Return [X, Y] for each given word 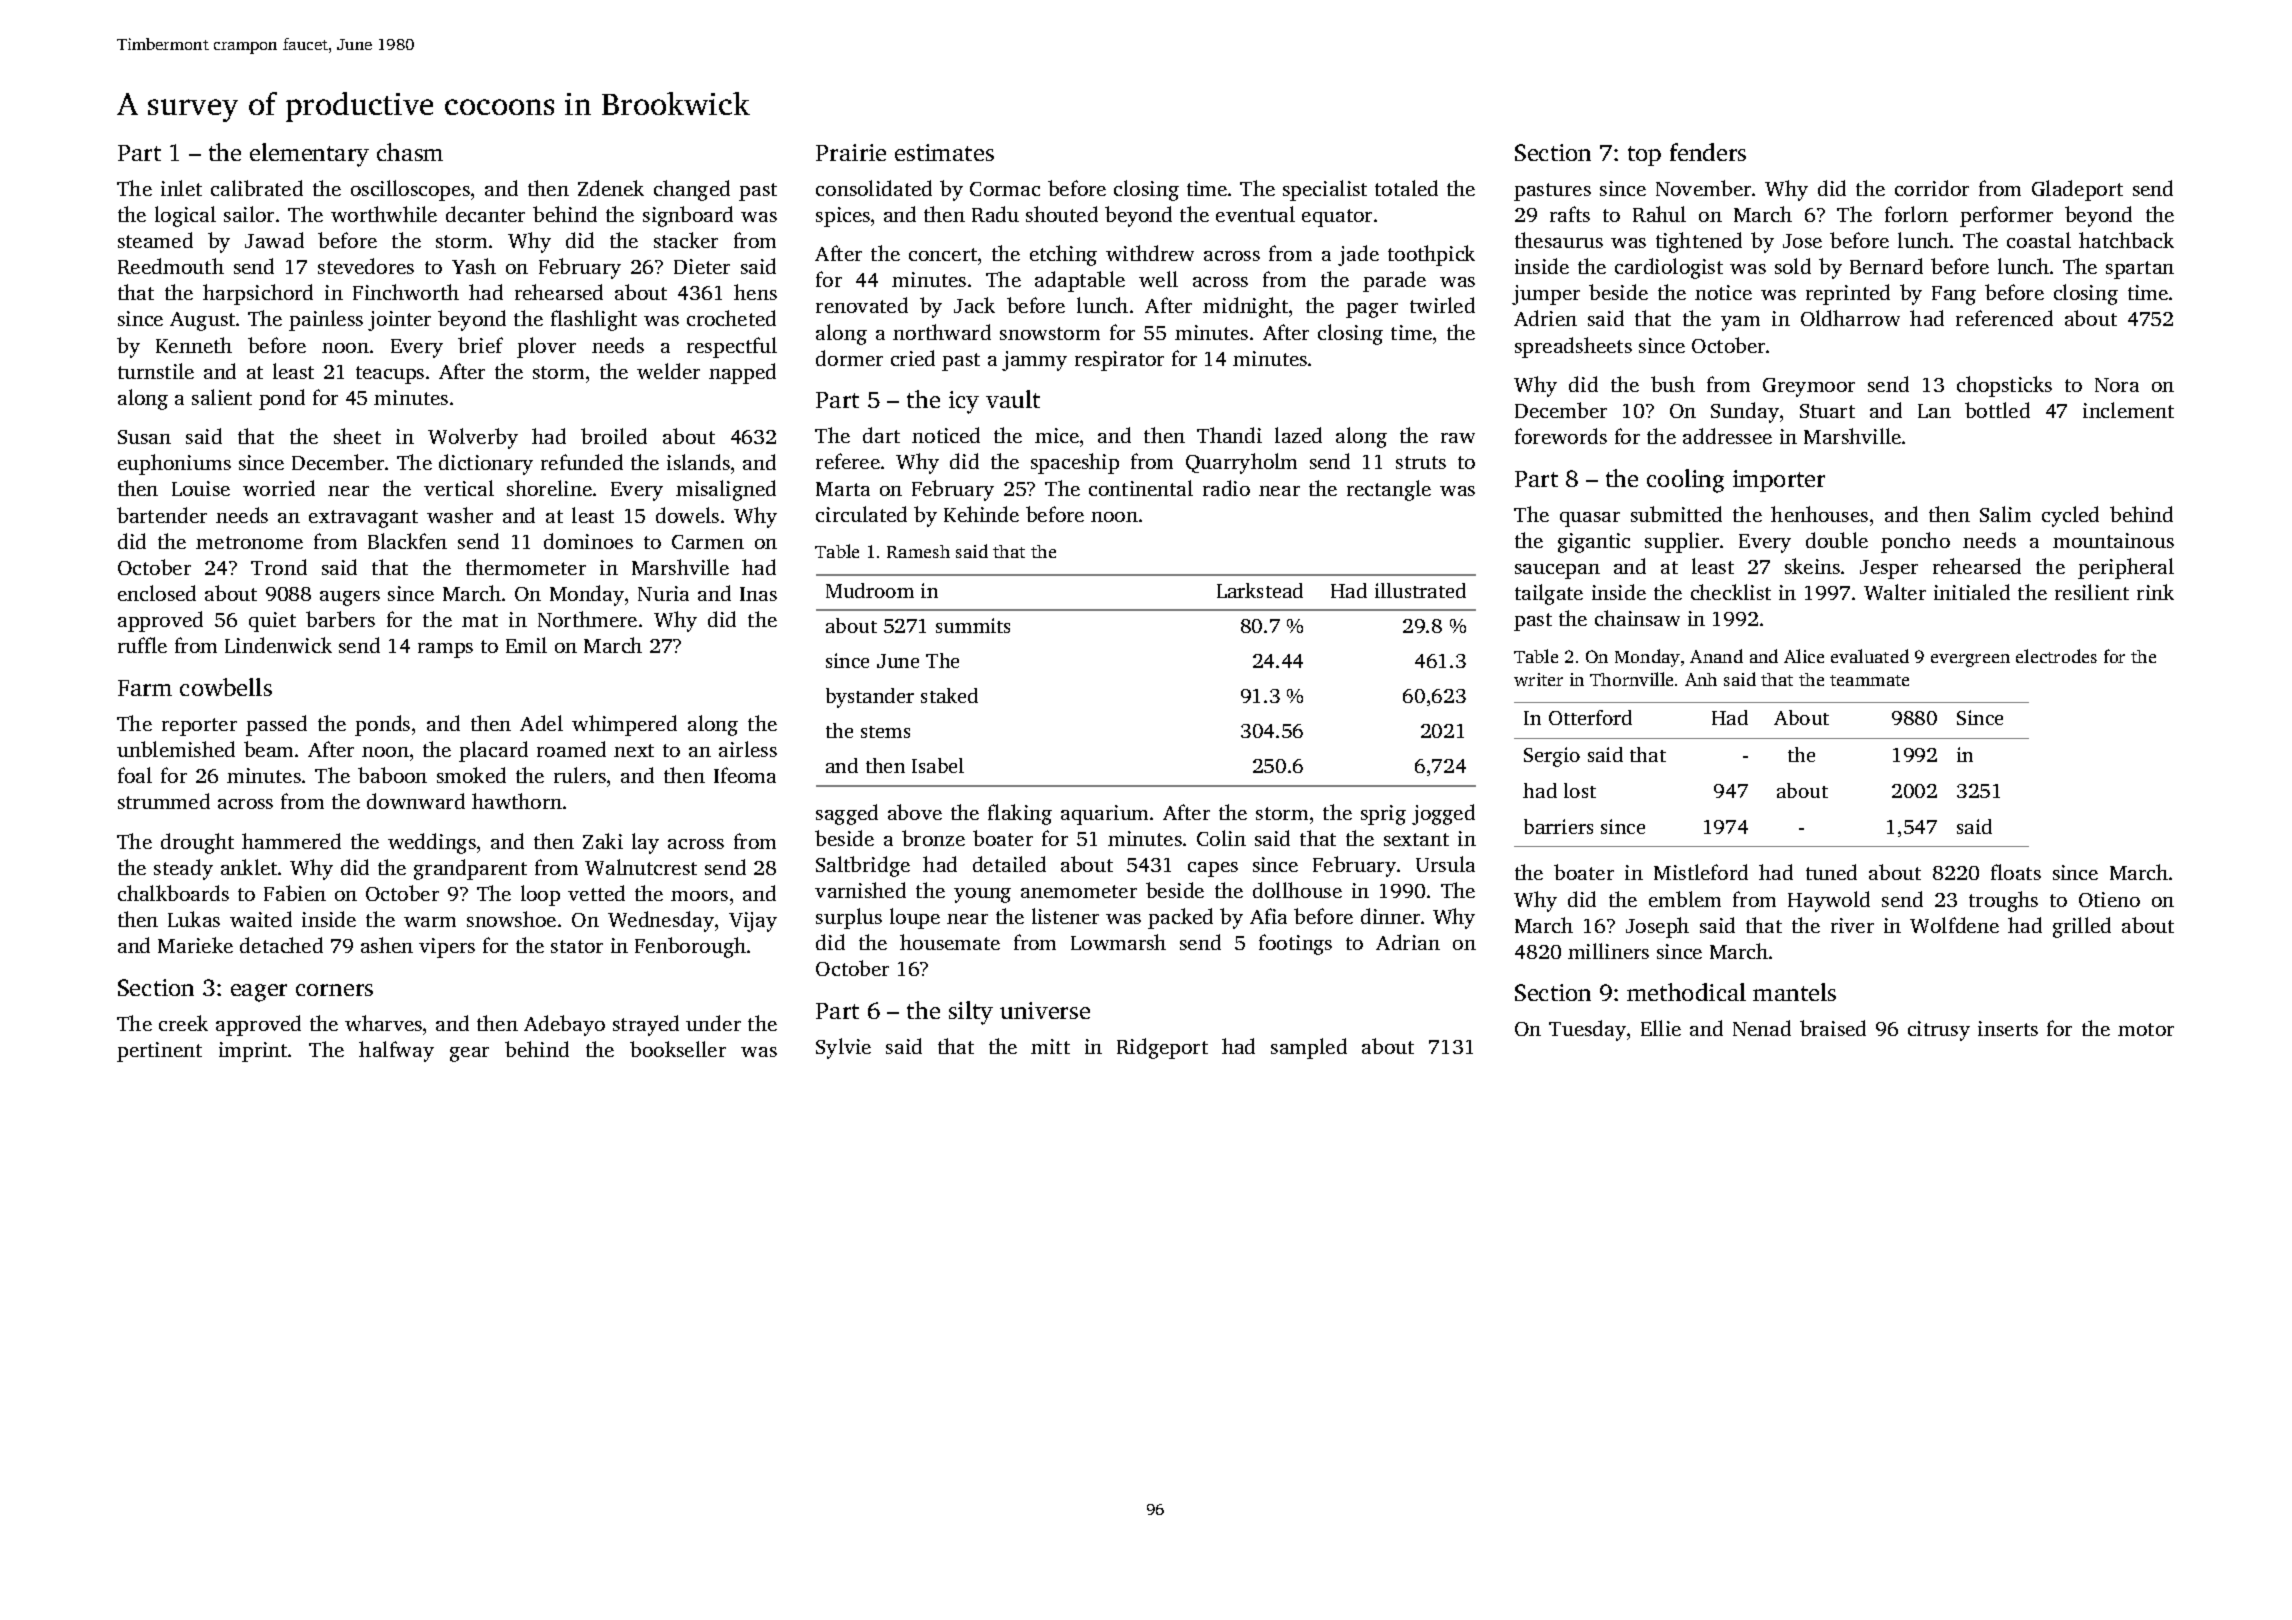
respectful [732, 347]
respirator [1119, 361]
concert [943, 254]
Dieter [702, 266]
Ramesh [918, 551]
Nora [2117, 385]
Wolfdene [1954, 925]
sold [1793, 266]
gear [469, 1054]
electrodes [2056, 656]
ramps [445, 650]
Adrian [1408, 942]
